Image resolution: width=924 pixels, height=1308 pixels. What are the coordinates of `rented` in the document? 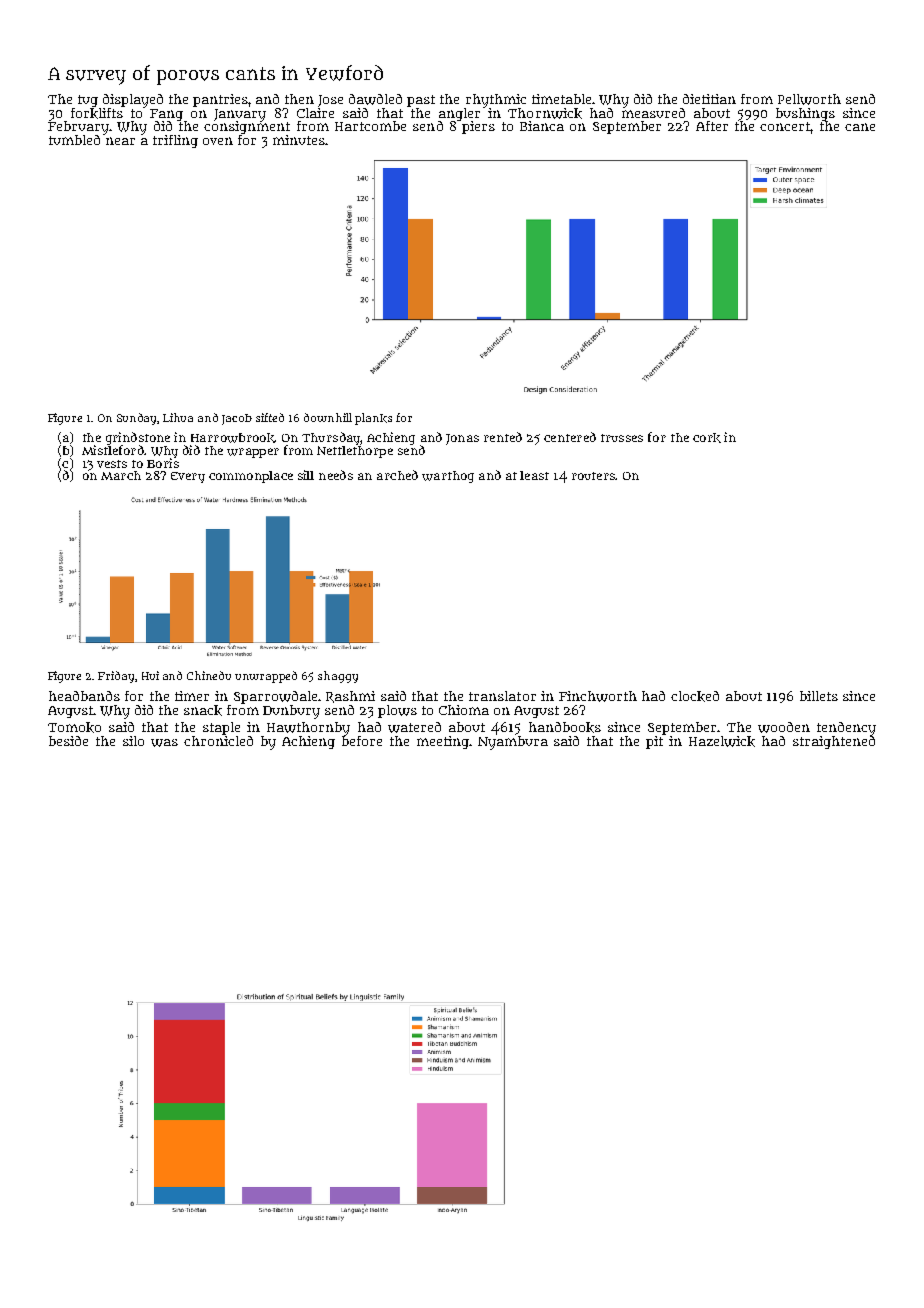 It's located at (503, 437).
